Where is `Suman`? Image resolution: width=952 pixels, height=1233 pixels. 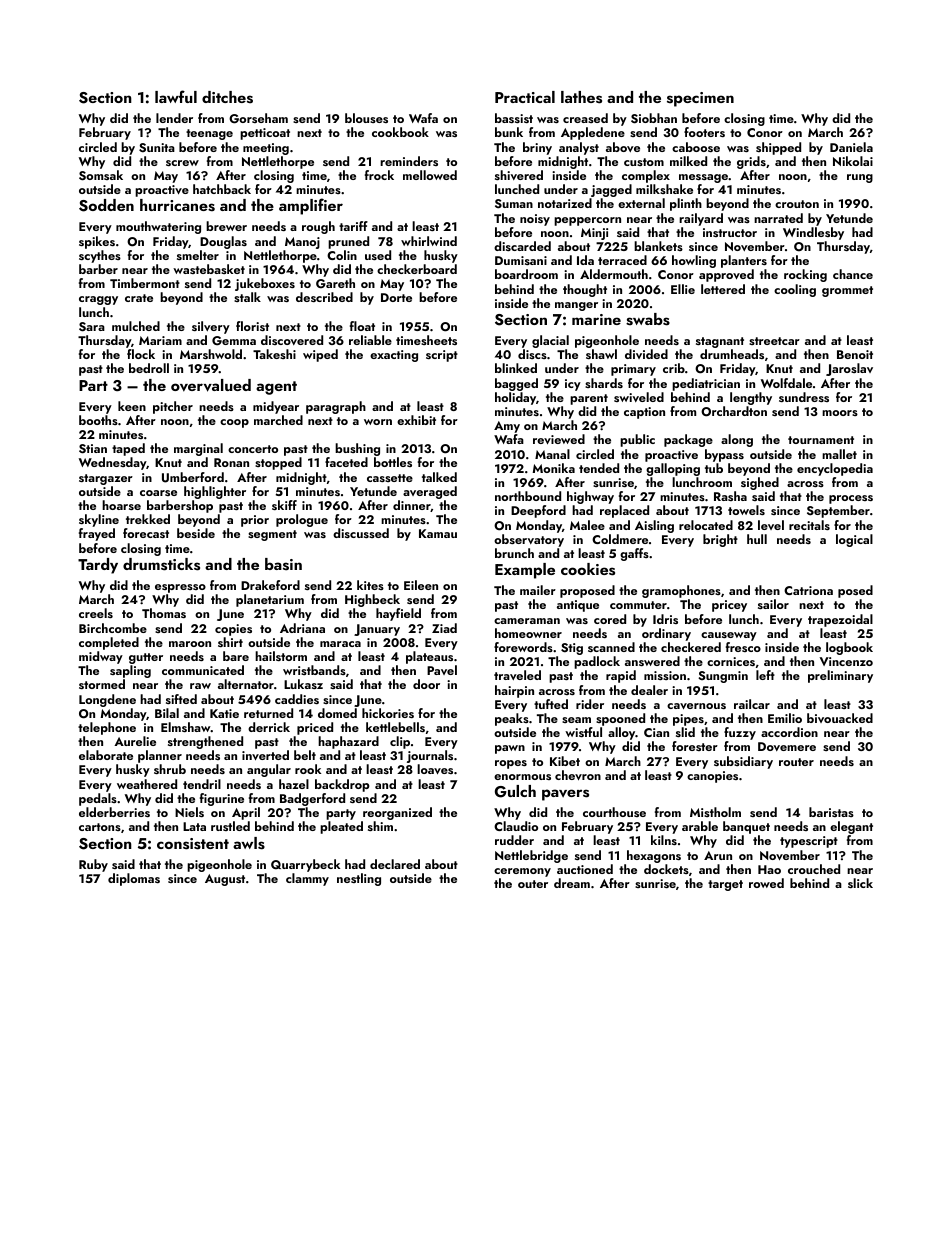 Suman is located at coordinates (514, 204).
